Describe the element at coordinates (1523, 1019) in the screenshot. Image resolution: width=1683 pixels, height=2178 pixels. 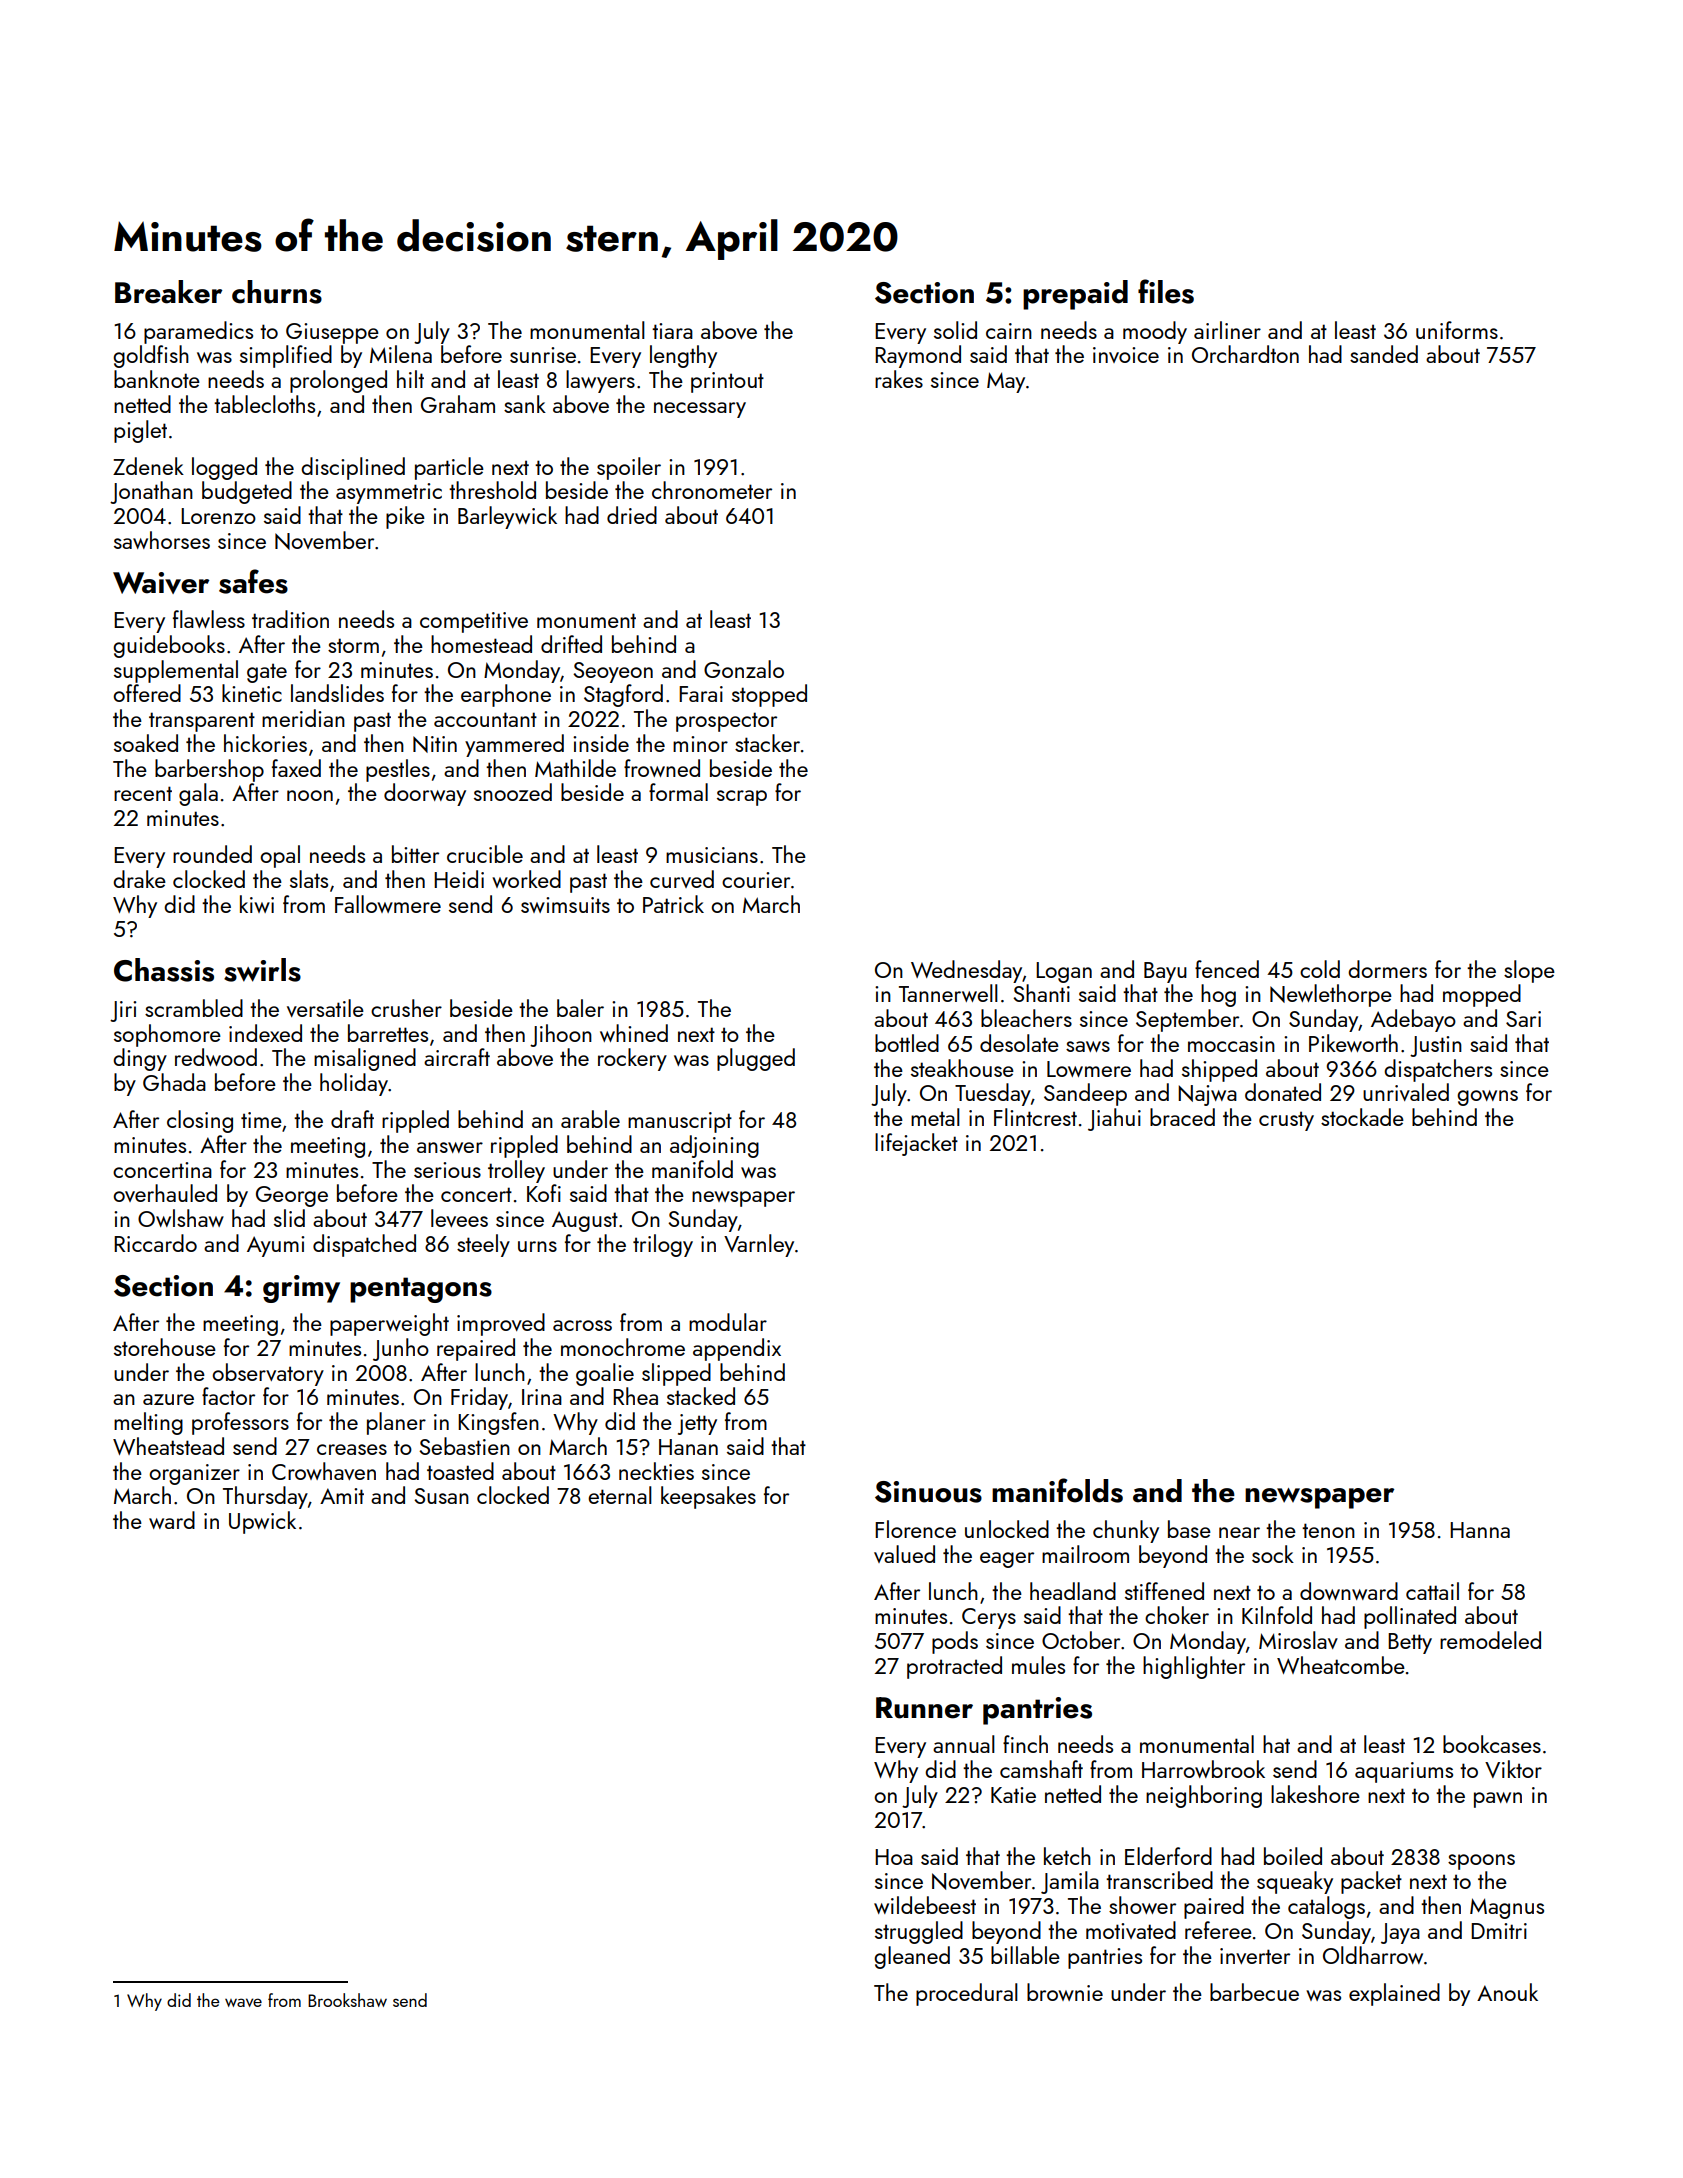
I see `Sari` at that location.
